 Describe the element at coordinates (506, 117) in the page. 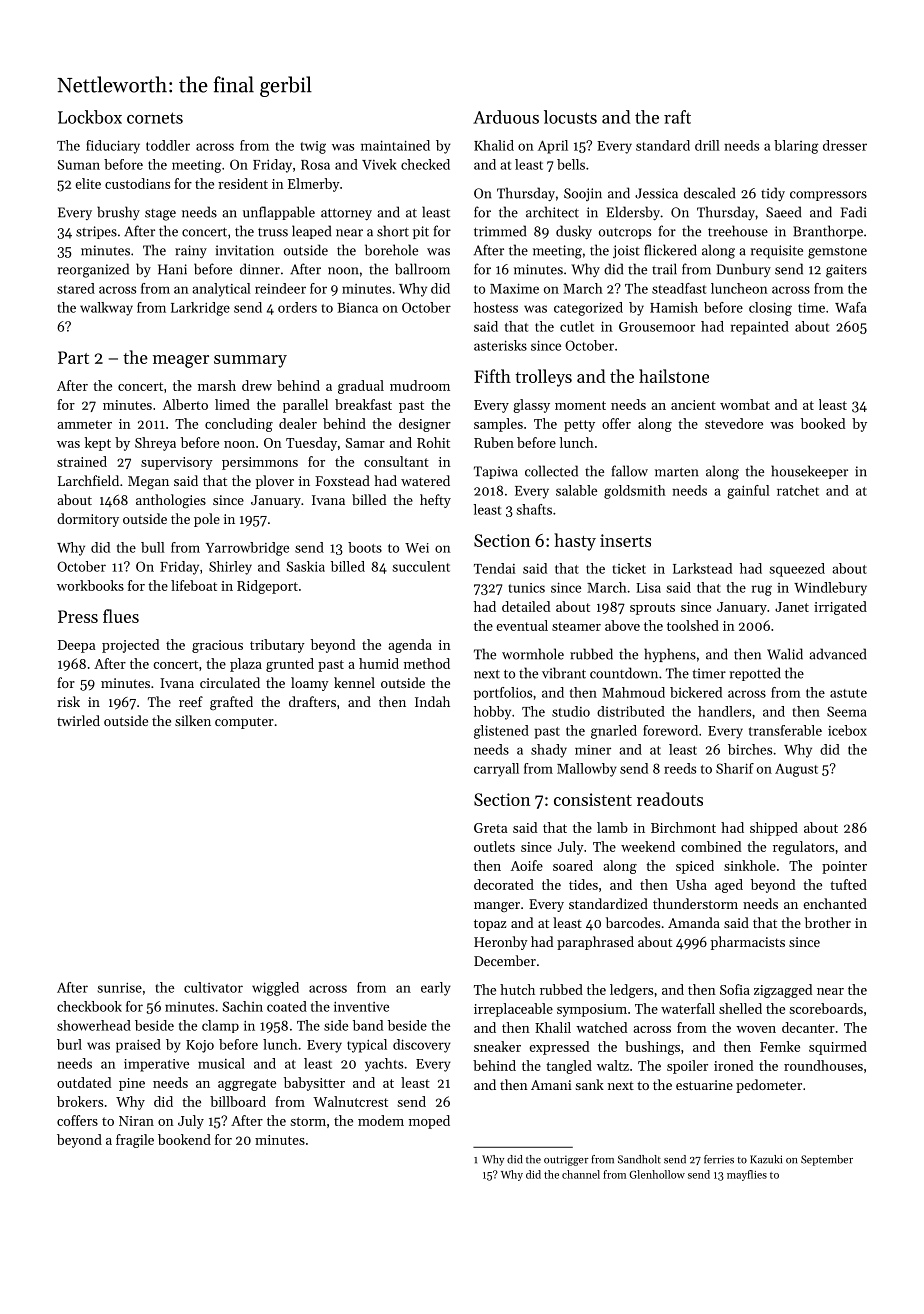

I see `Arduous` at that location.
